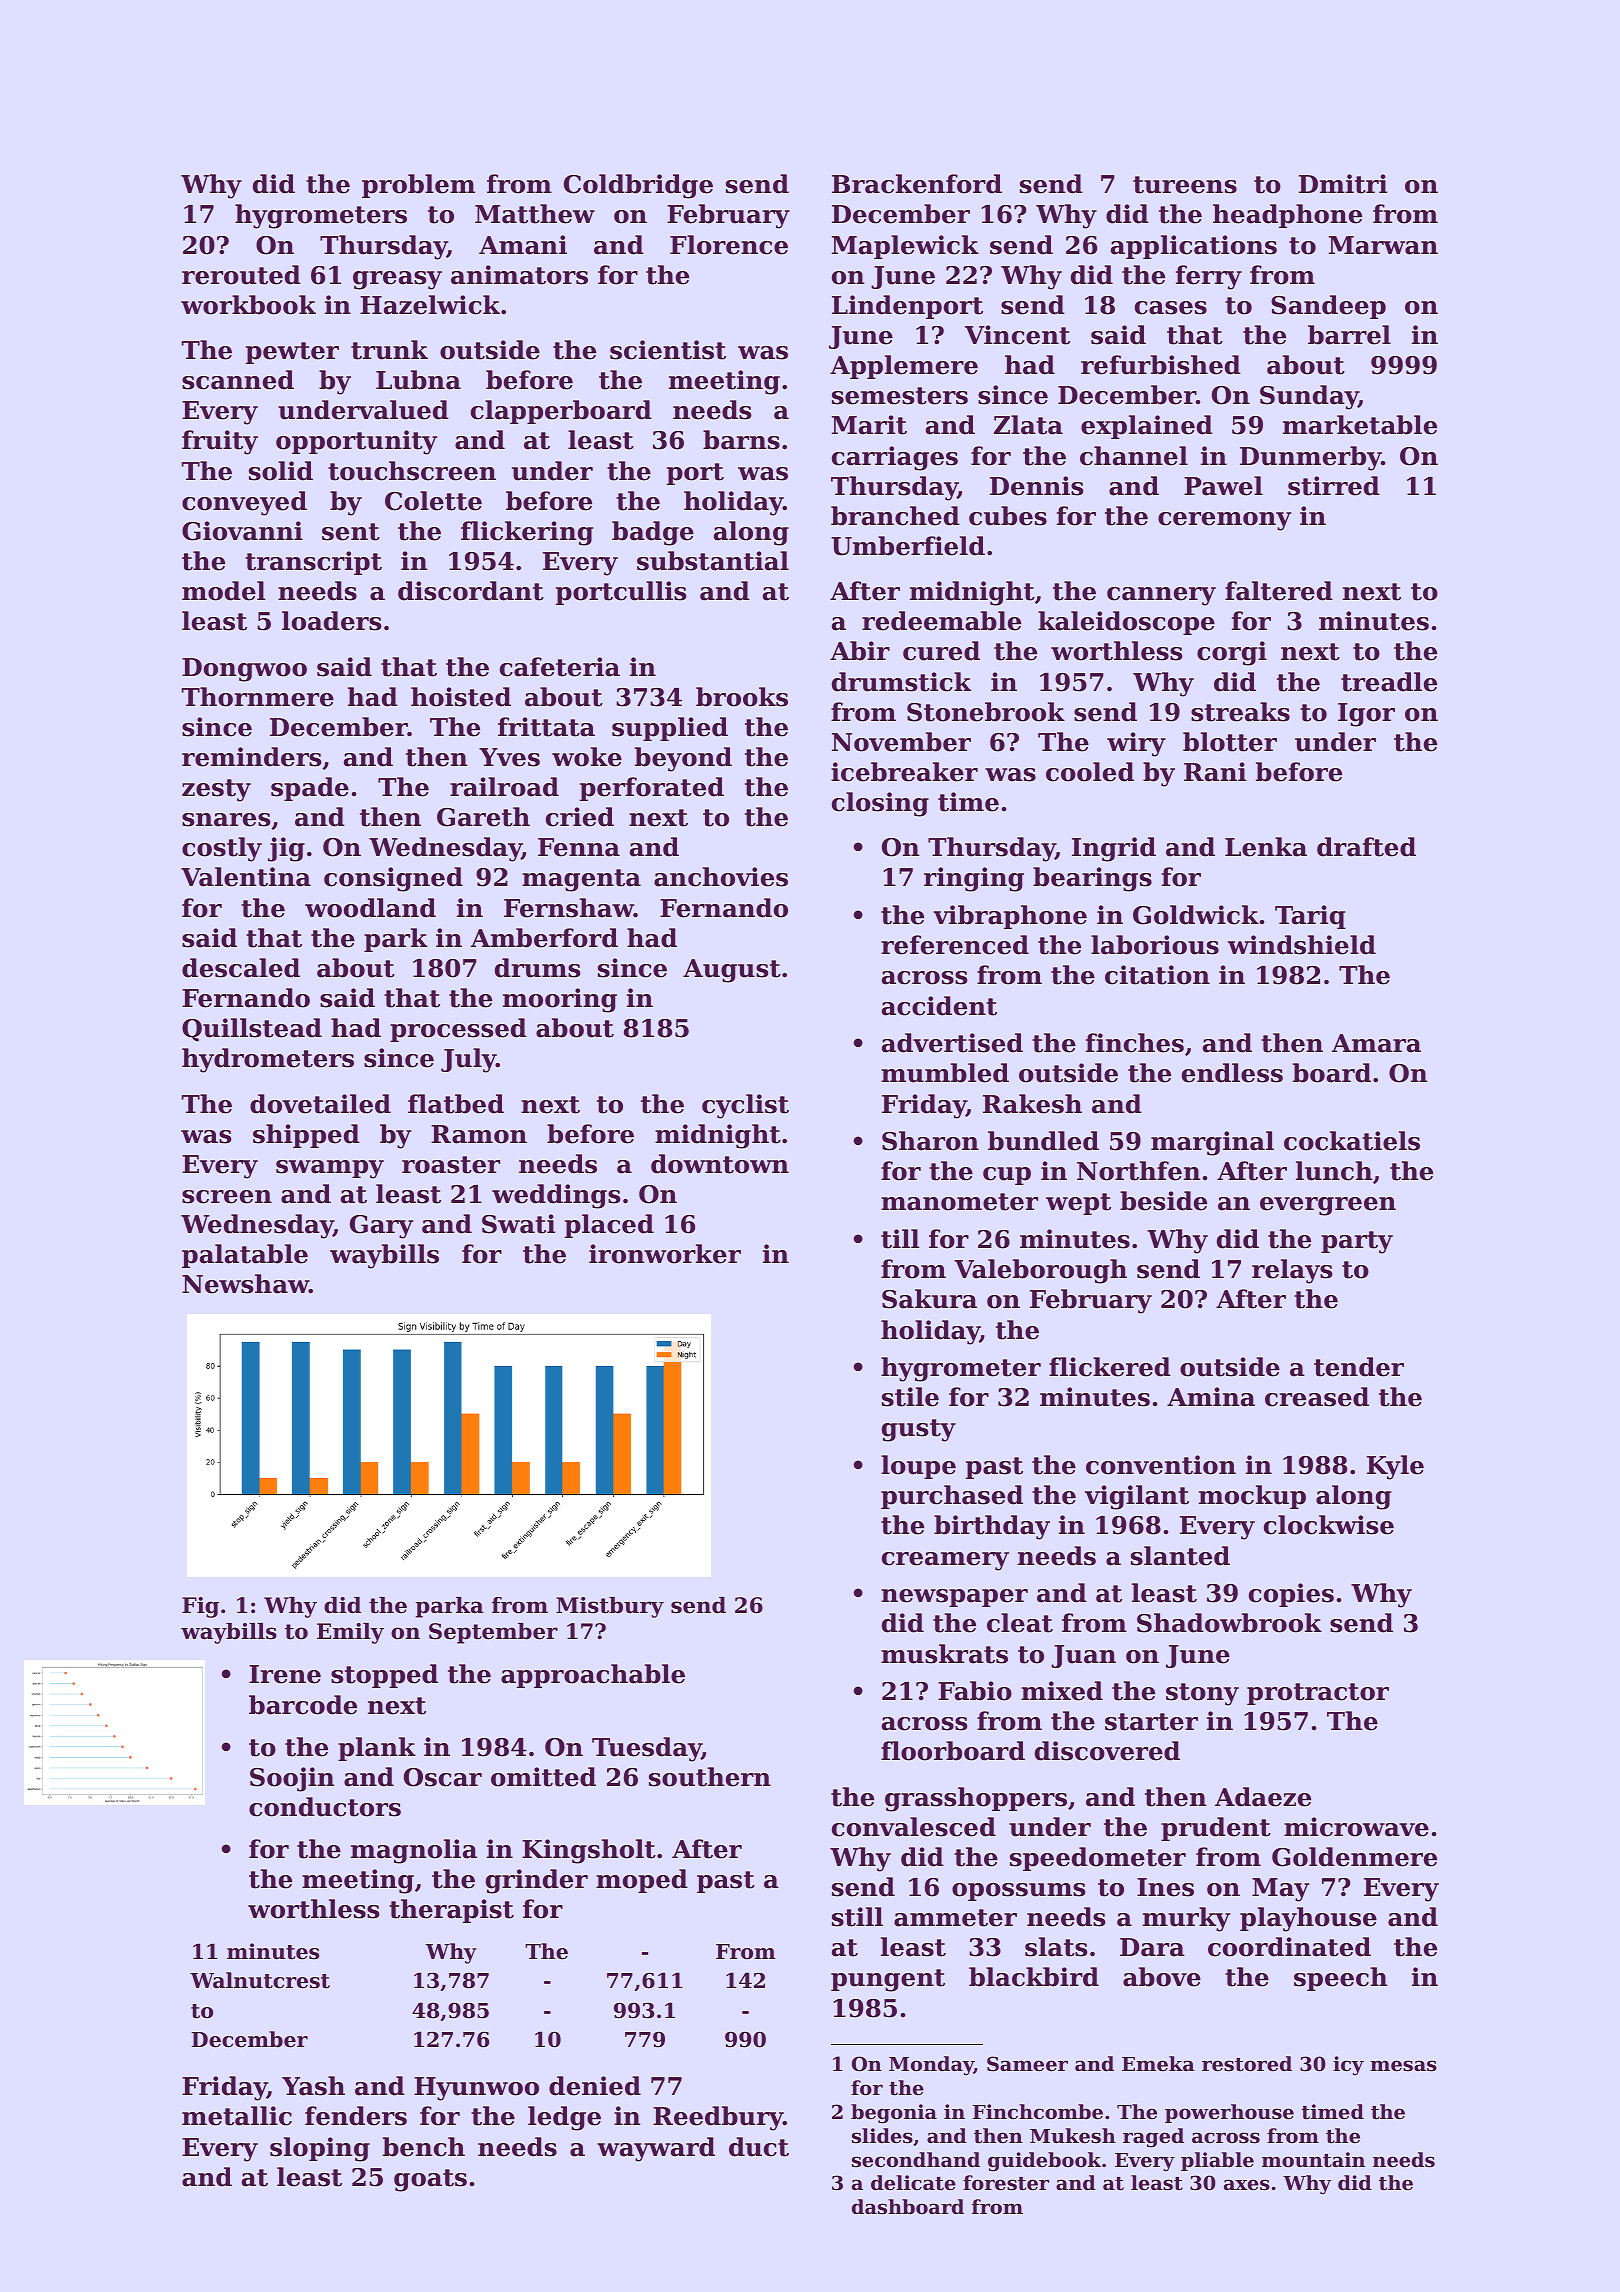 This document has height=2292, width=1620. What do you see at coordinates (913, 2183) in the document?
I see `delicate` at bounding box center [913, 2183].
